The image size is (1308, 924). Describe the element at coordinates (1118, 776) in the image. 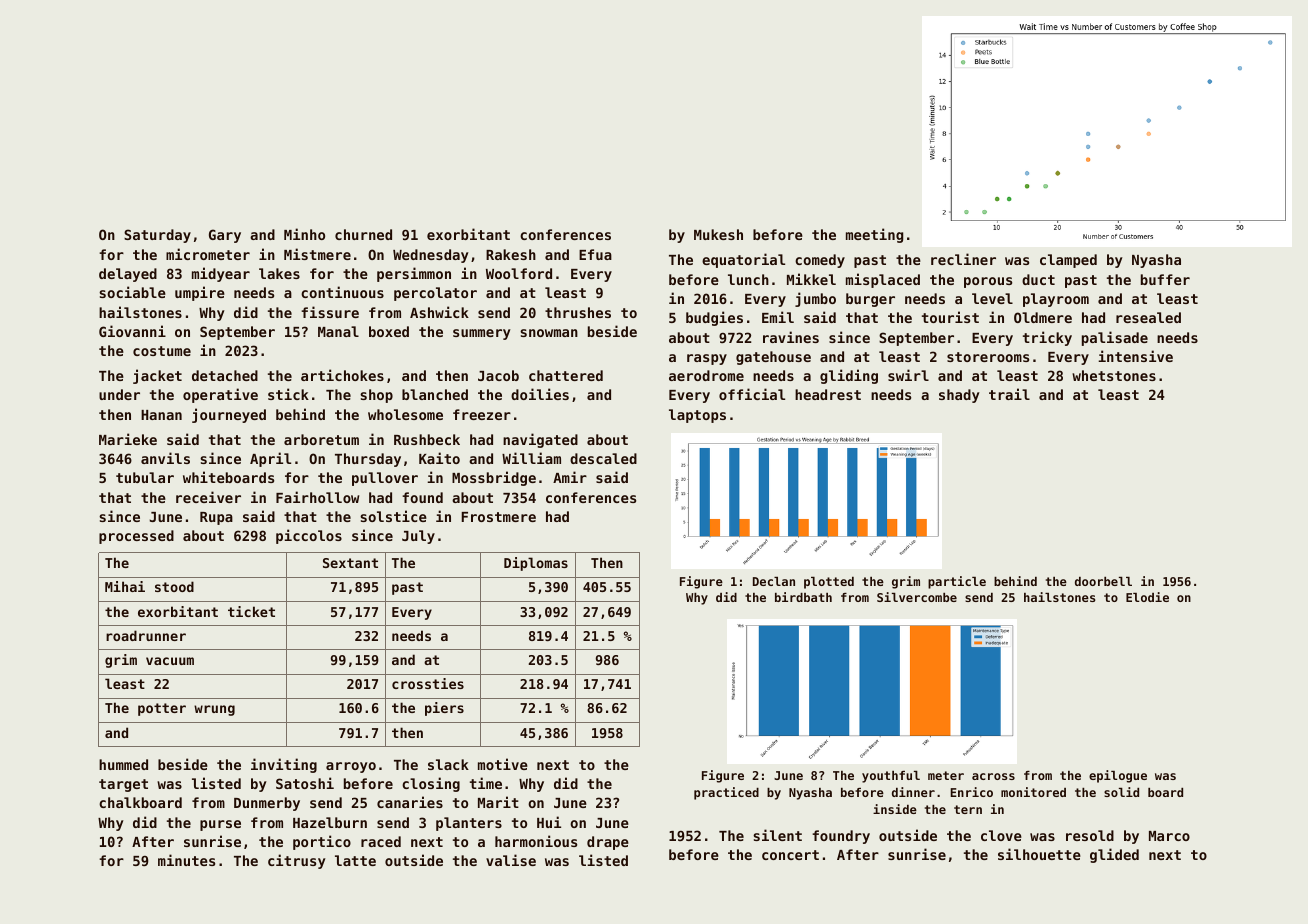

I see `epilogue` at that location.
